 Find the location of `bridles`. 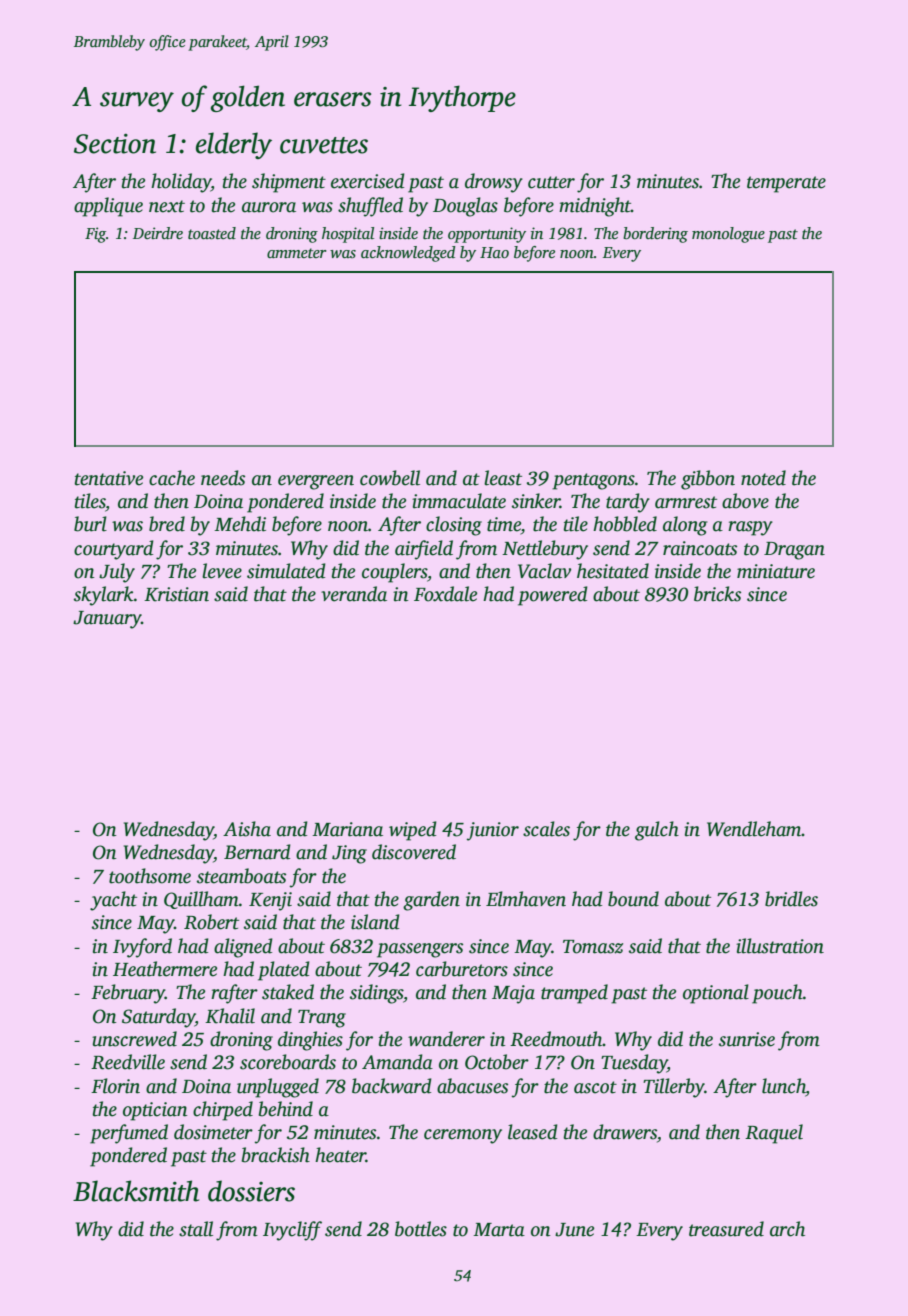

bridles is located at coordinates (791, 899).
